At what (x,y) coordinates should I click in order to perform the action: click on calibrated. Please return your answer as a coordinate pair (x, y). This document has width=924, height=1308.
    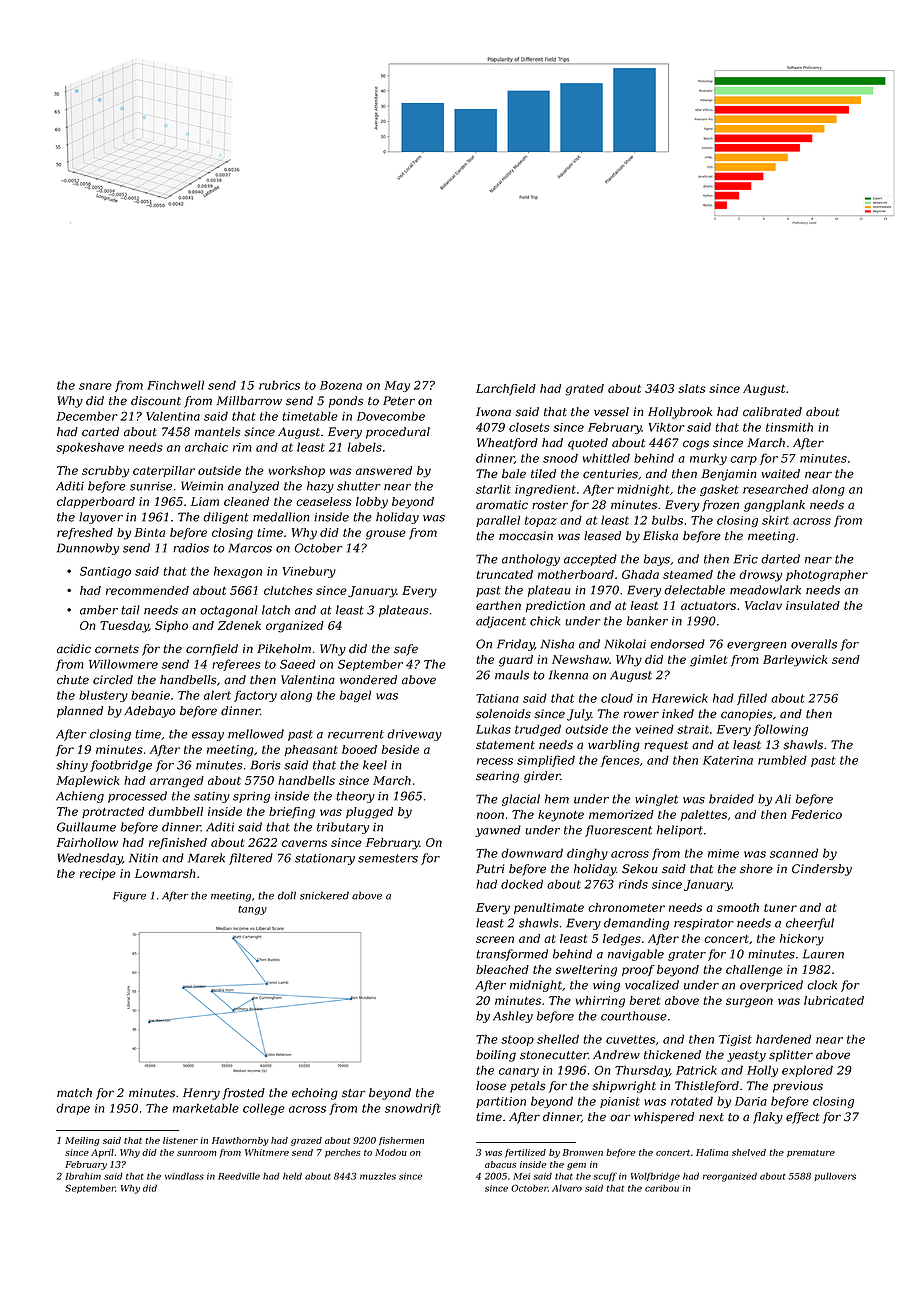
    Looking at the image, I should click on (772, 412).
